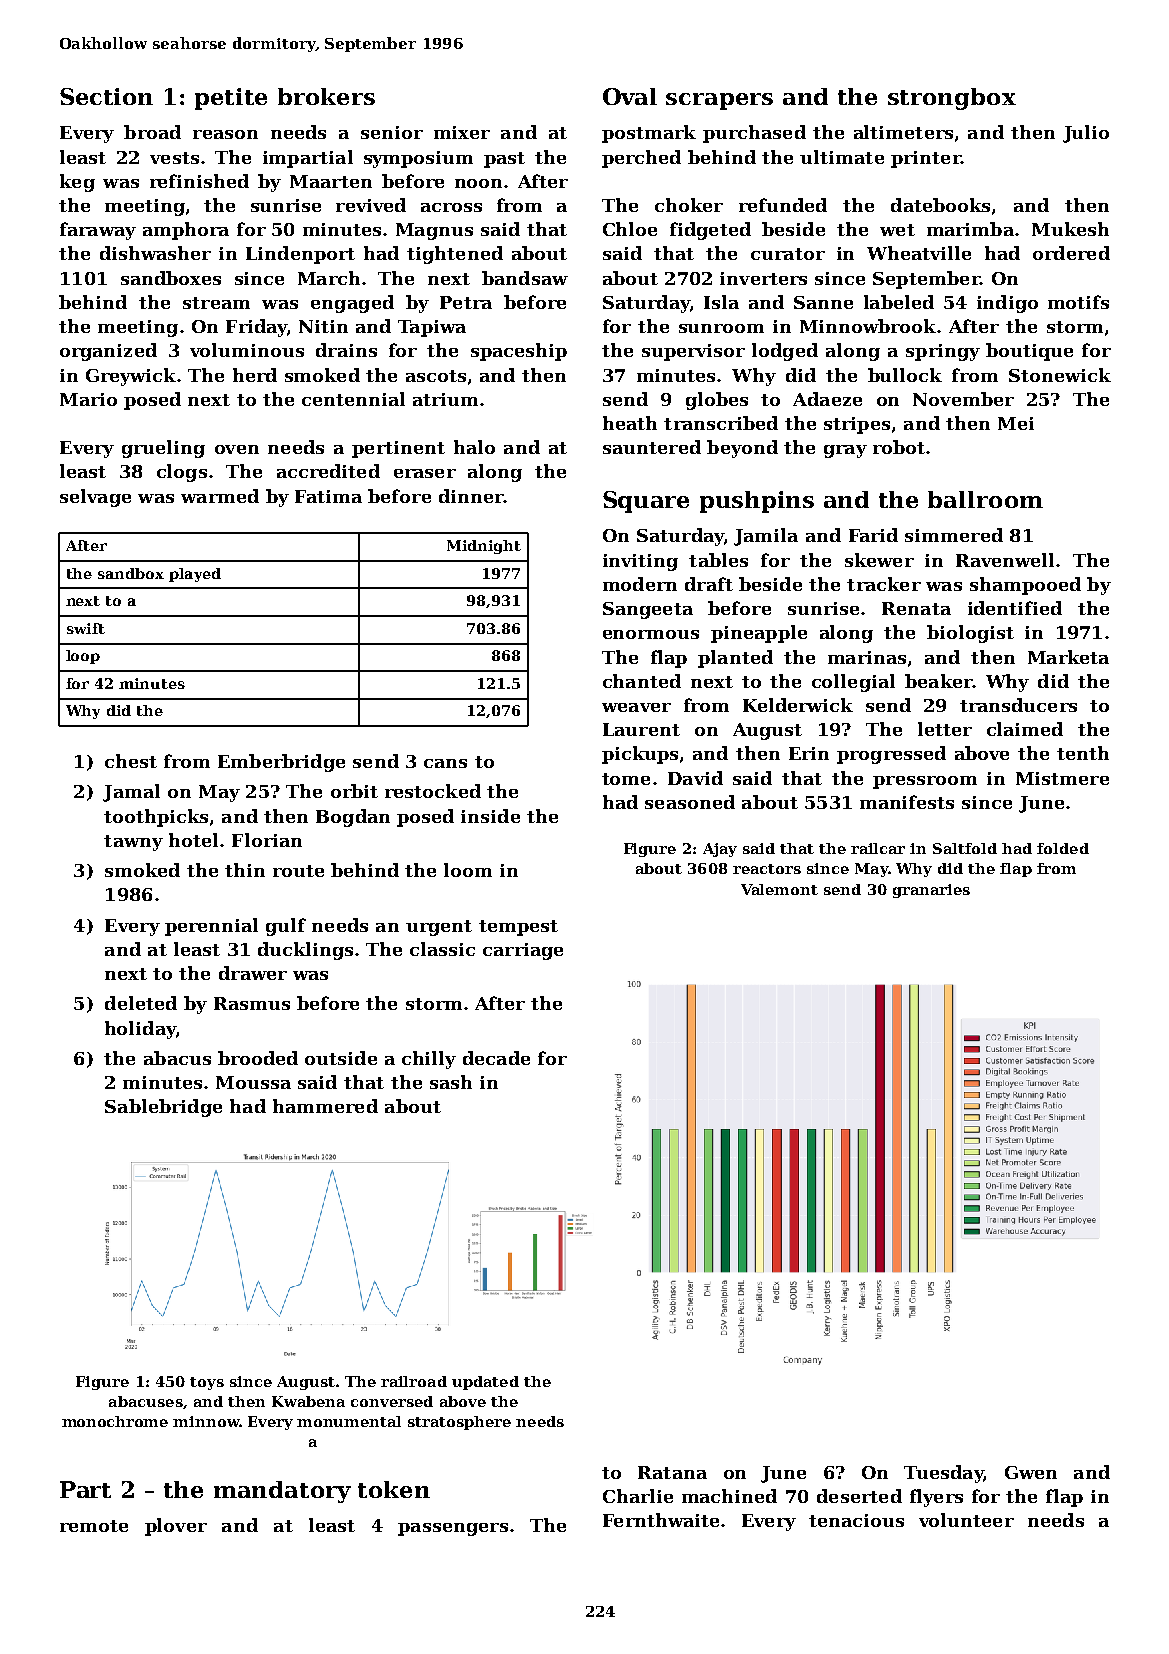  Describe the element at coordinates (496, 1058) in the document. I see `decade` at that location.
